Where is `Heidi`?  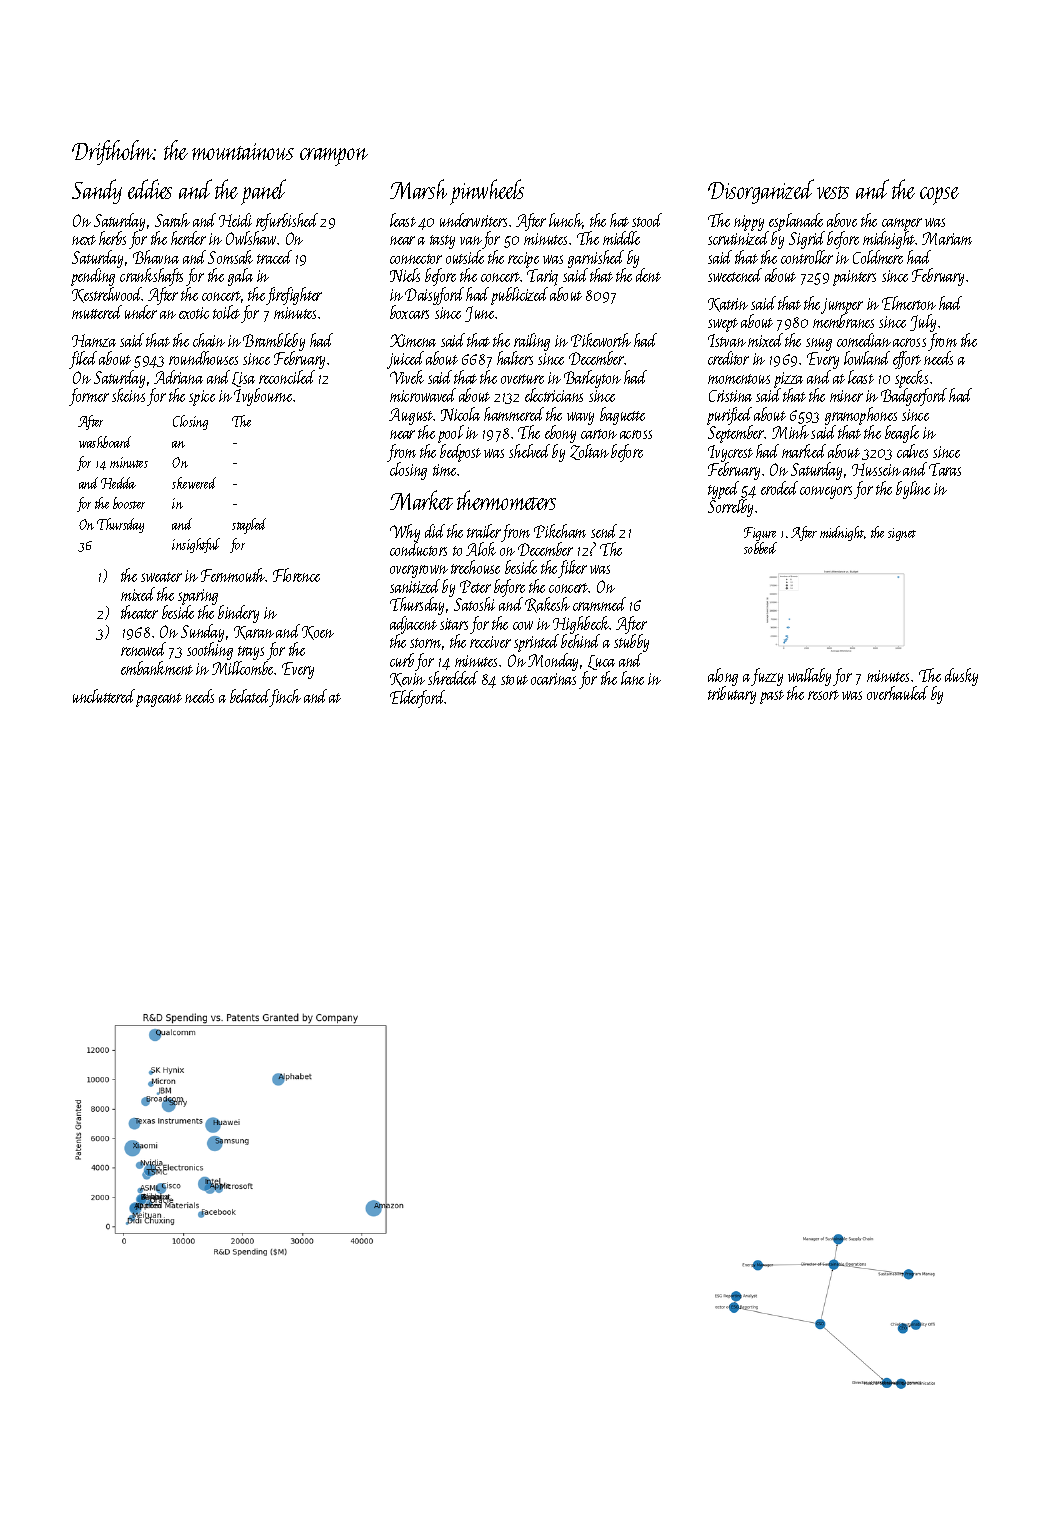
Heidi is located at coordinates (235, 220).
